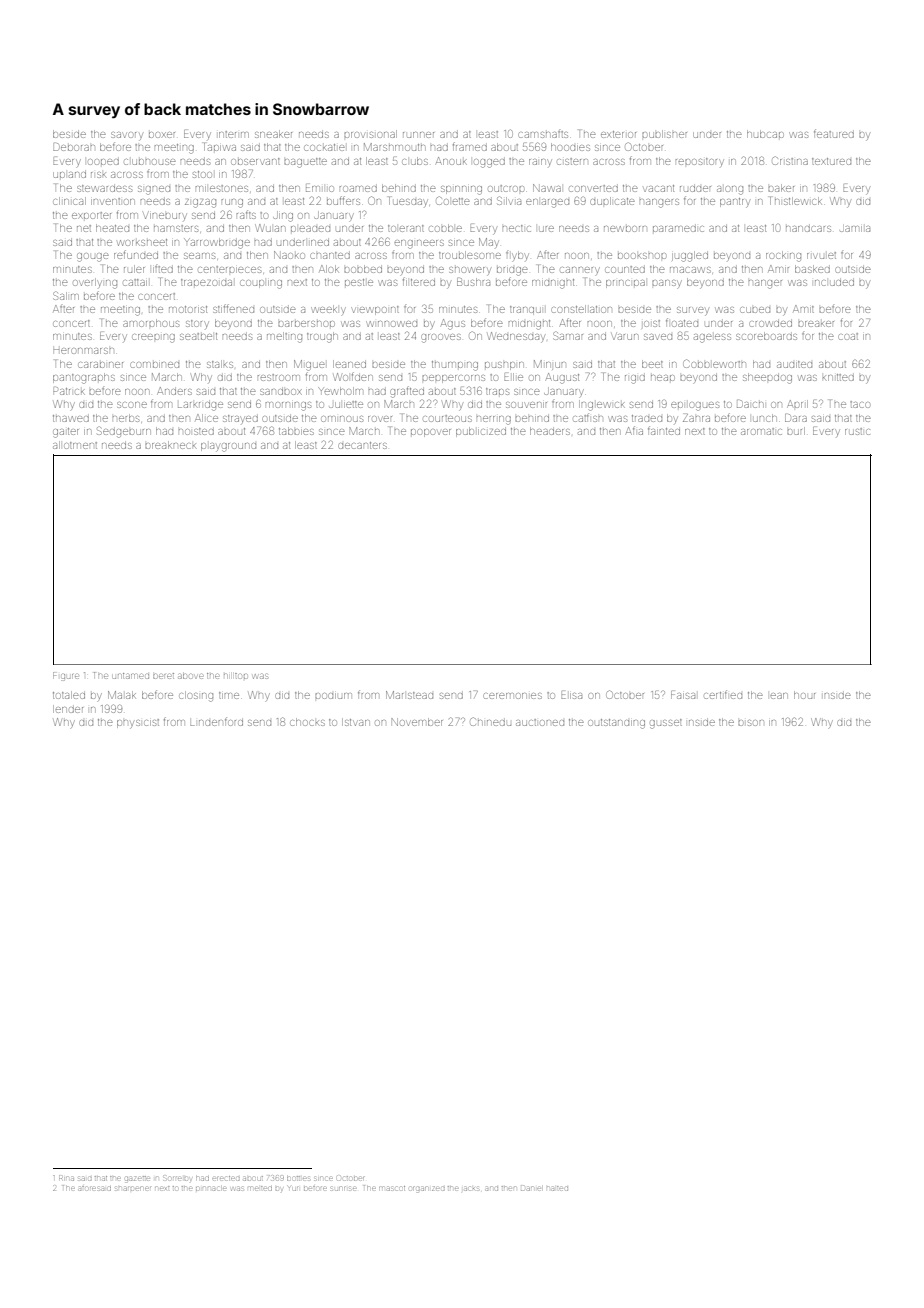 The height and width of the page is (1308, 924). Describe the element at coordinates (543, 134) in the page. I see `camshafts` at that location.
